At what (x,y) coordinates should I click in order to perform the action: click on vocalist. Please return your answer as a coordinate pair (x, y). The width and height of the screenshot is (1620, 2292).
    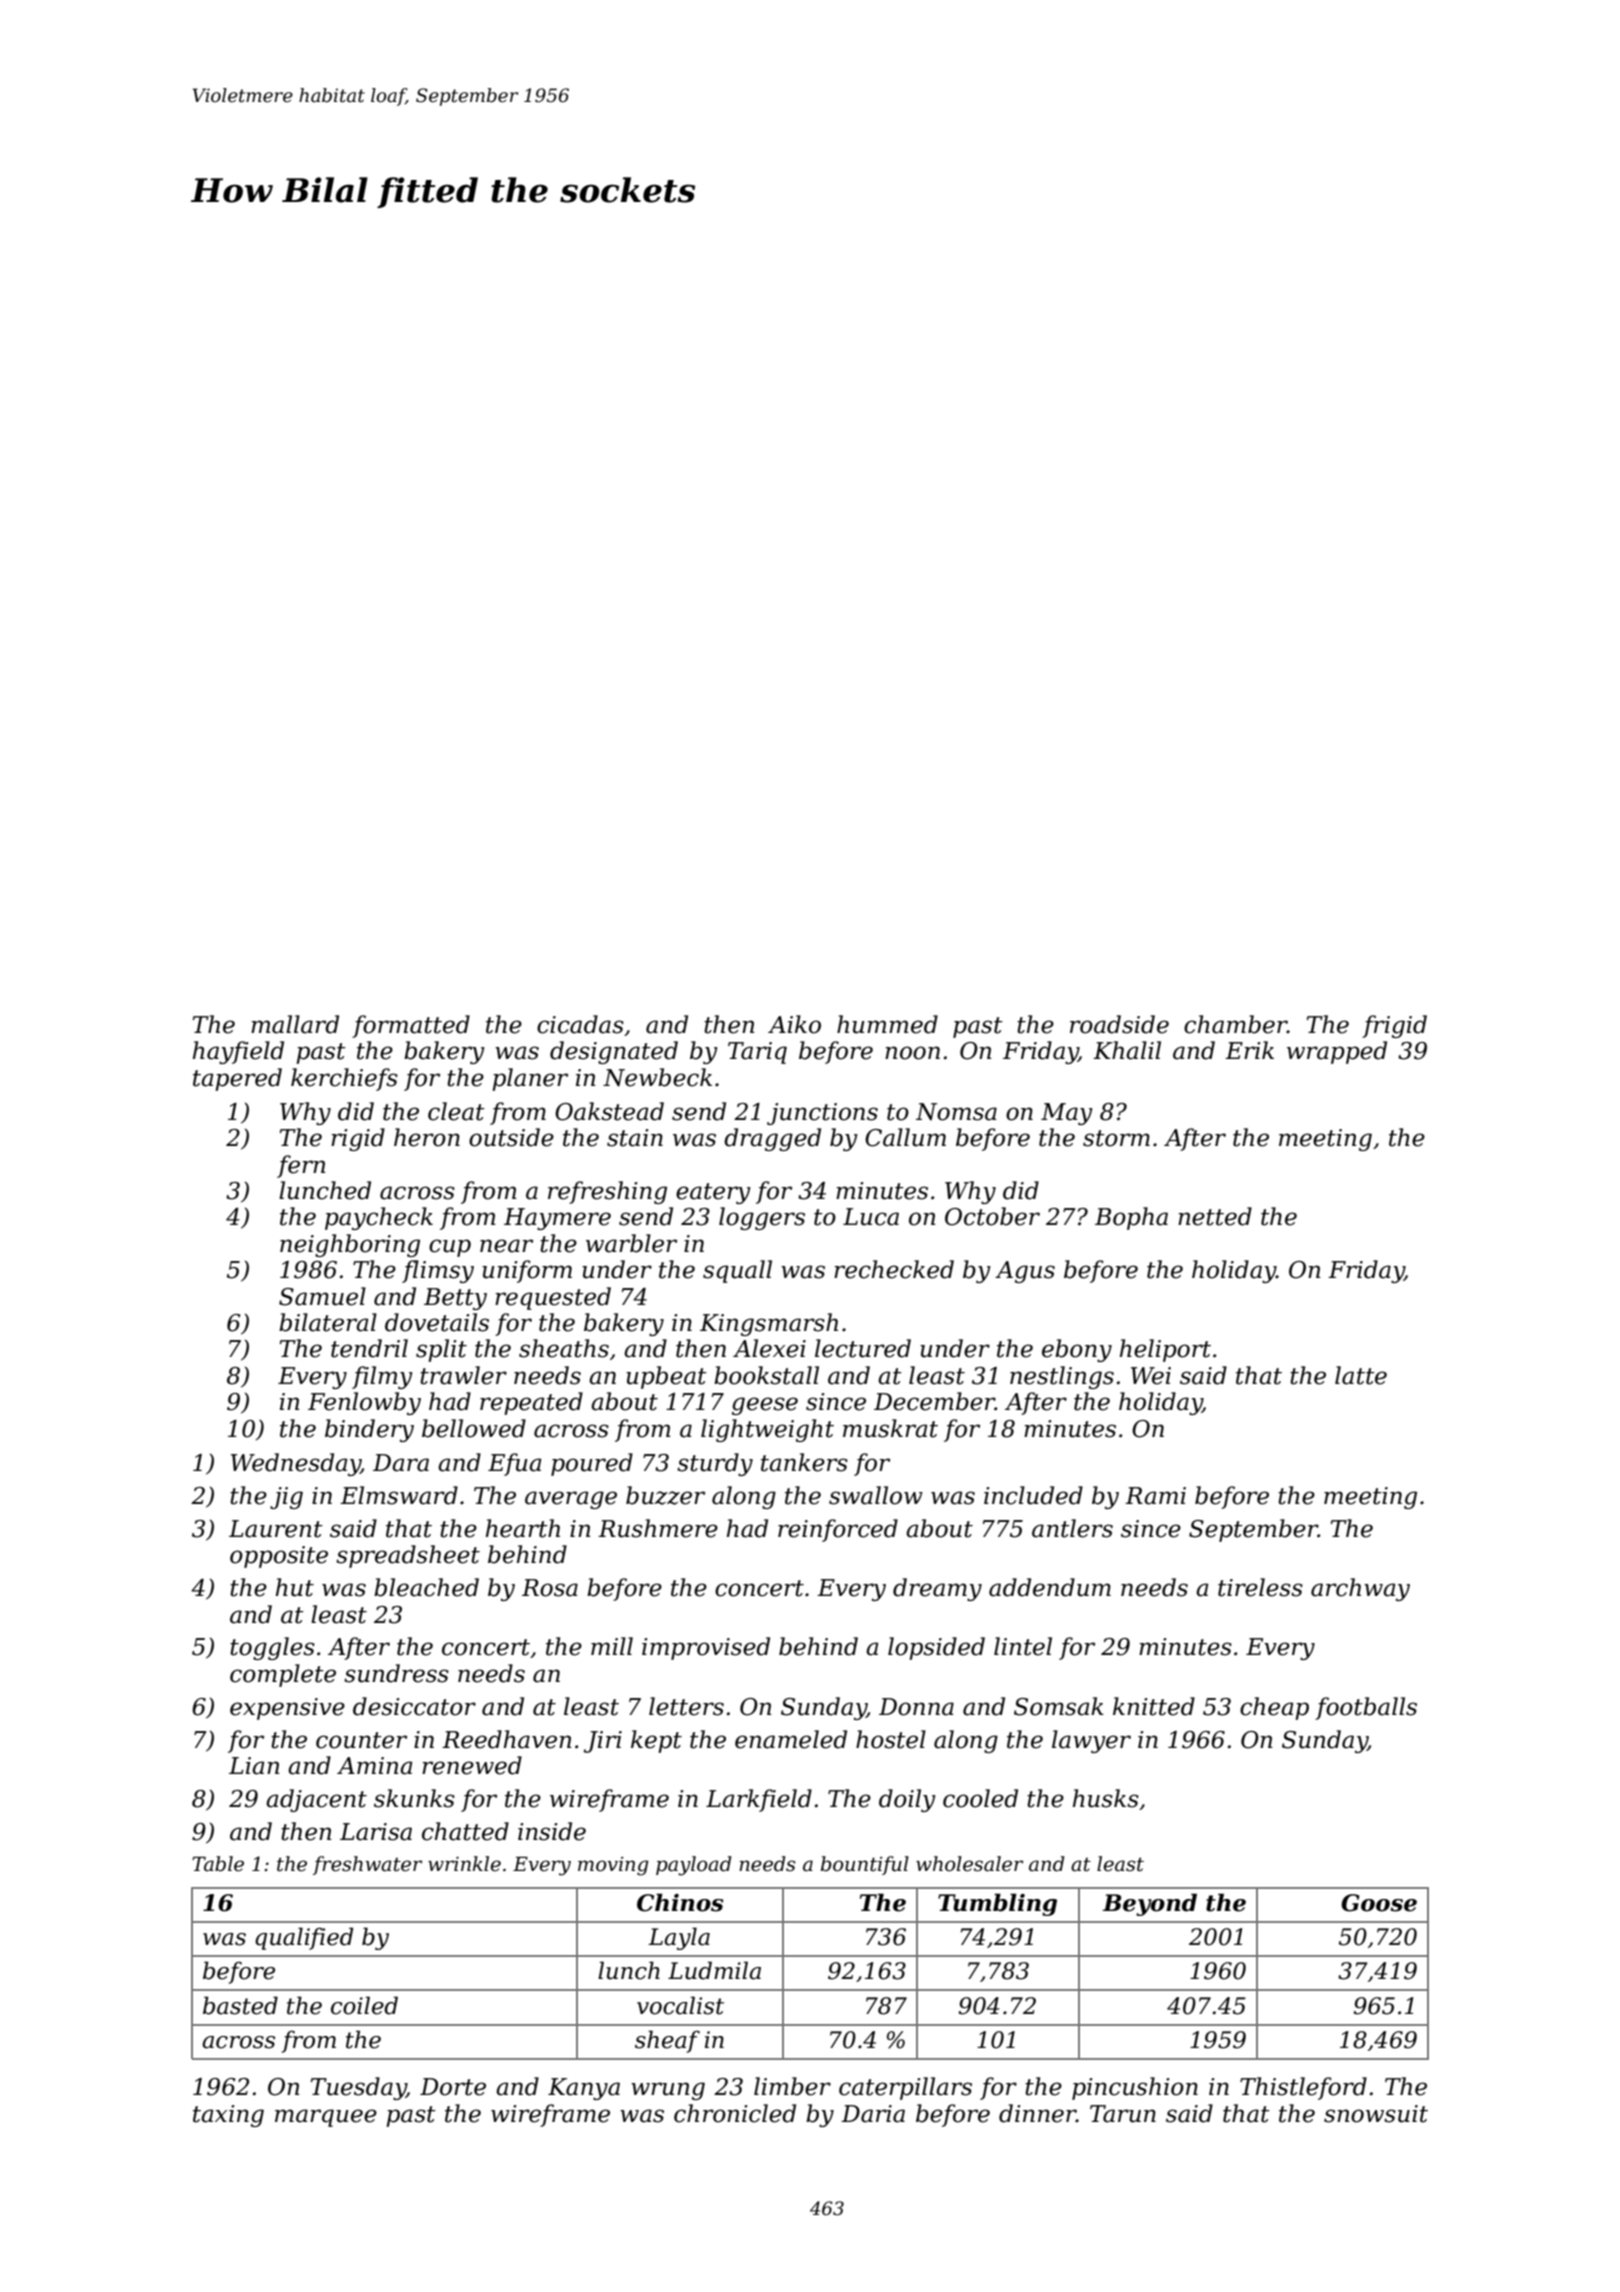
    Looking at the image, I should click on (680, 2005).
